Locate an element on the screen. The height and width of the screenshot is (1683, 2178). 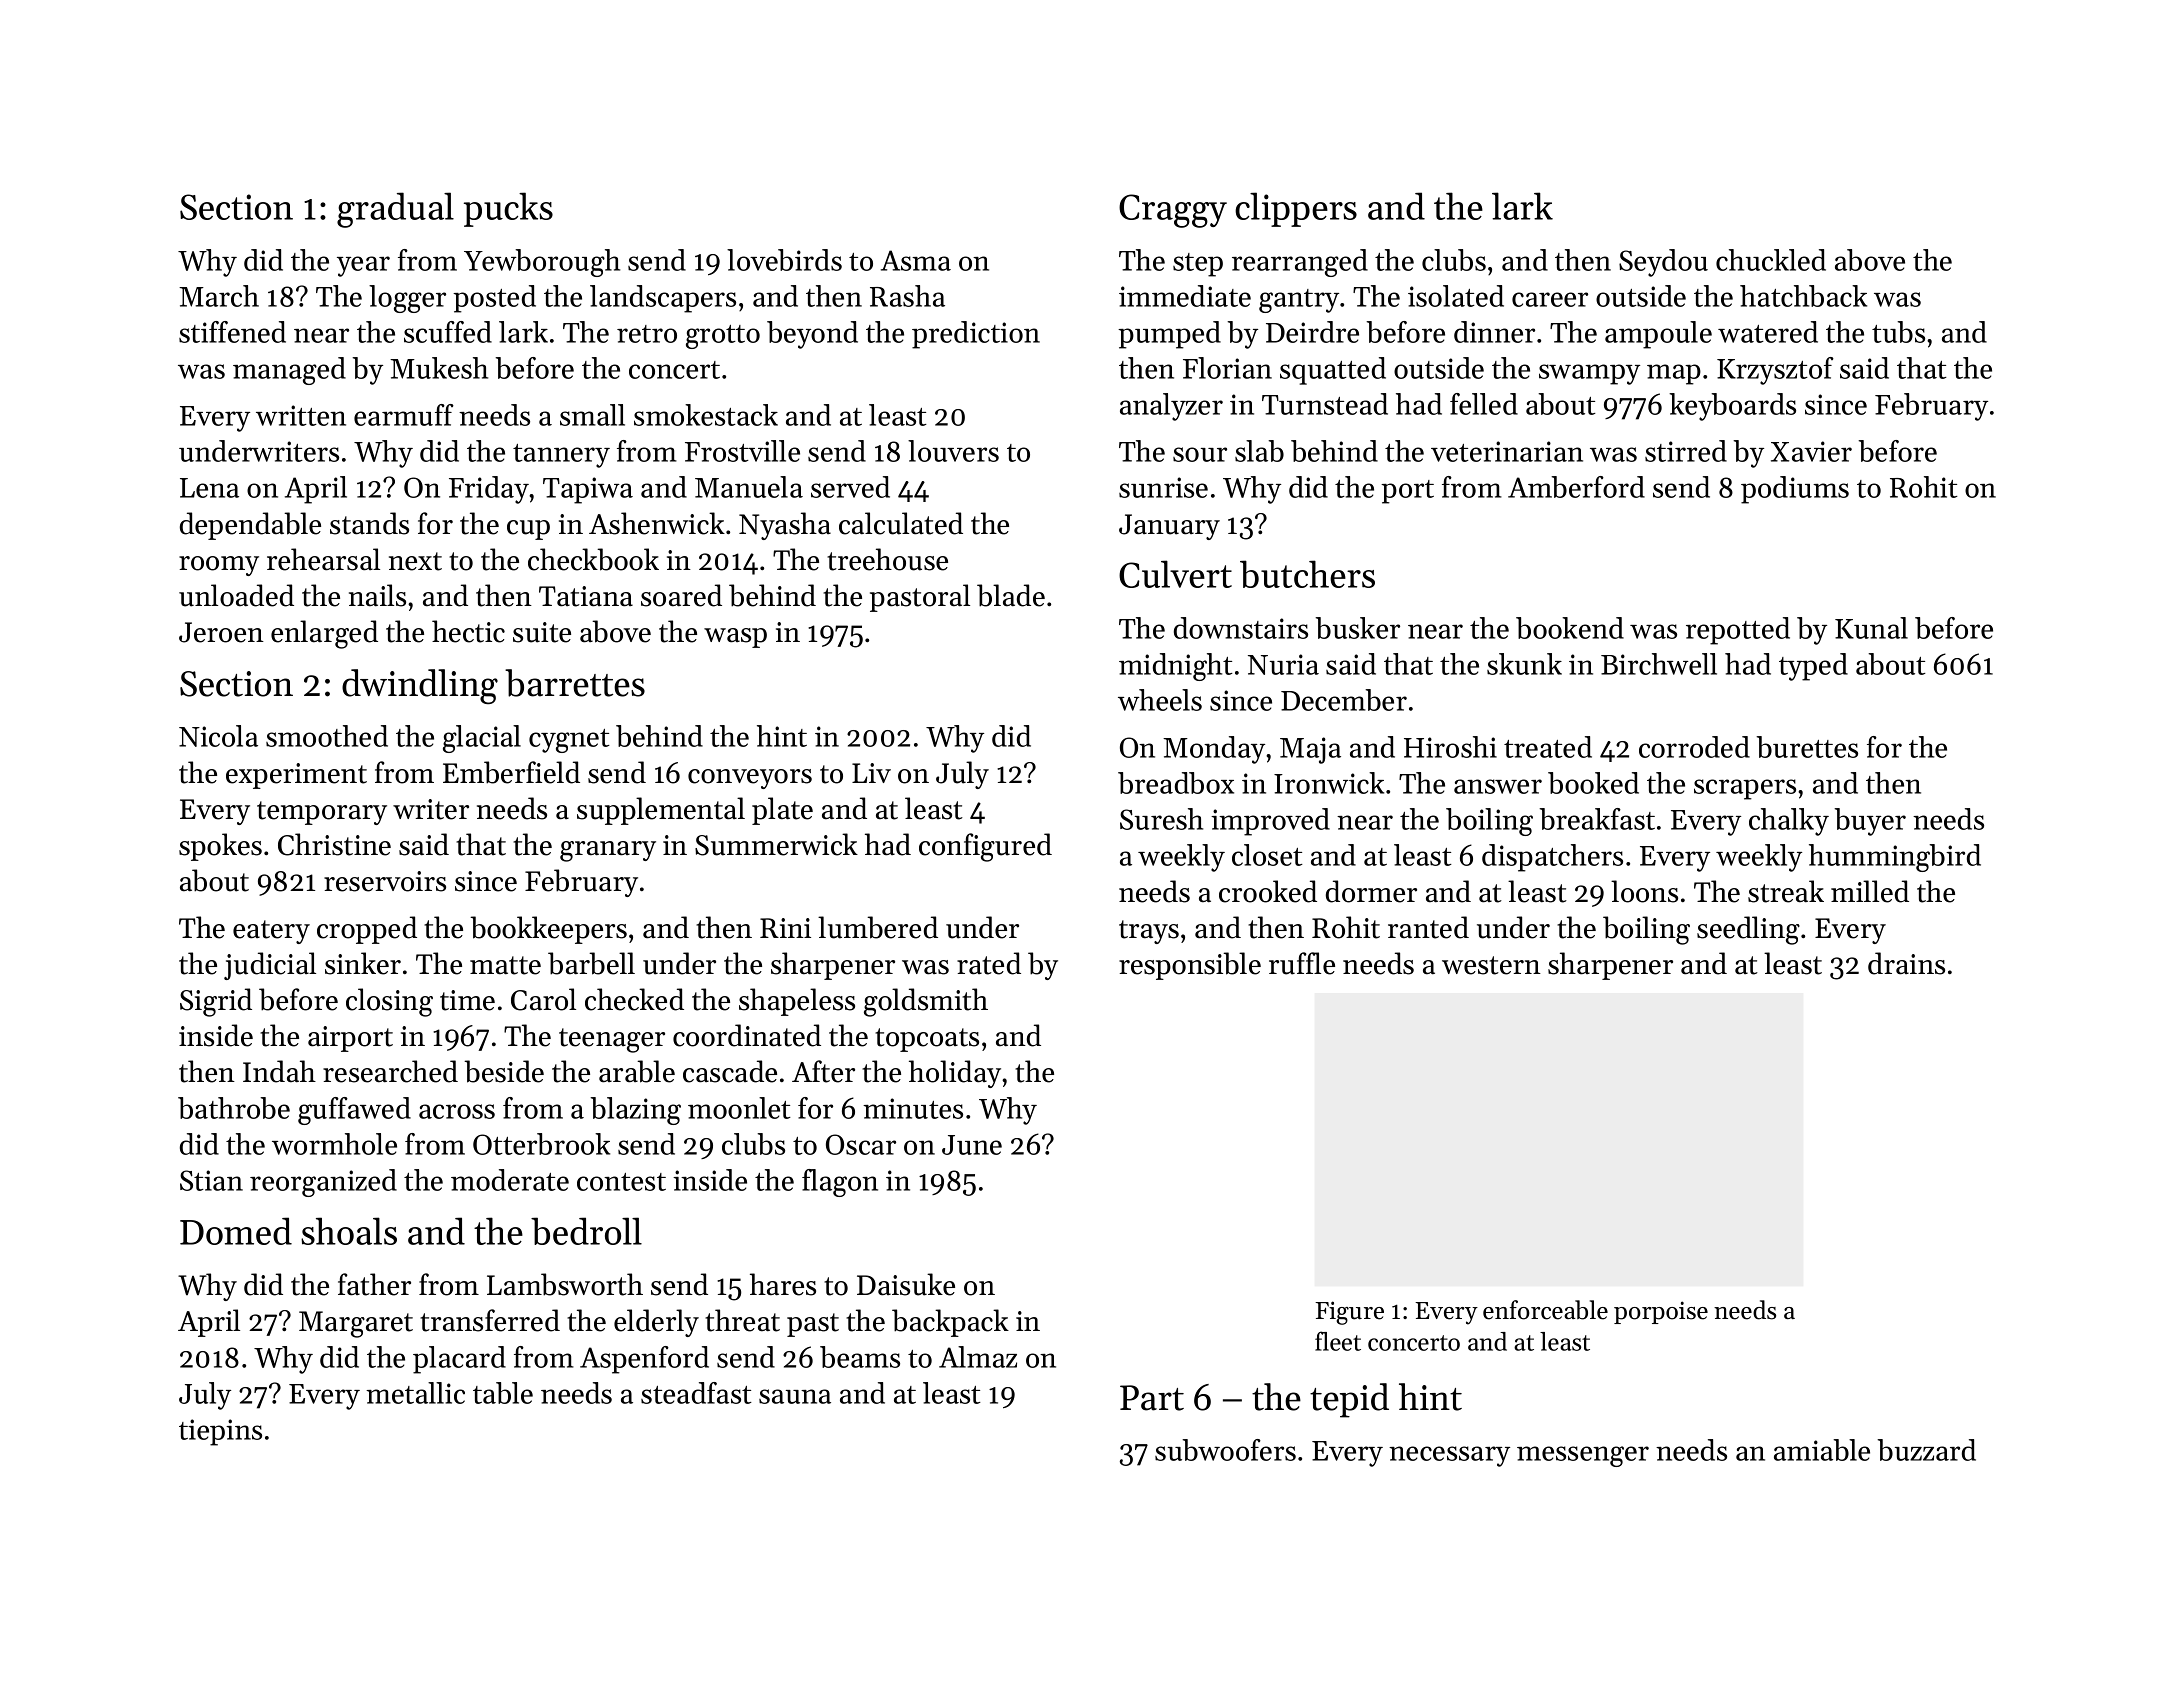
lumbered is located at coordinates (878, 927).
